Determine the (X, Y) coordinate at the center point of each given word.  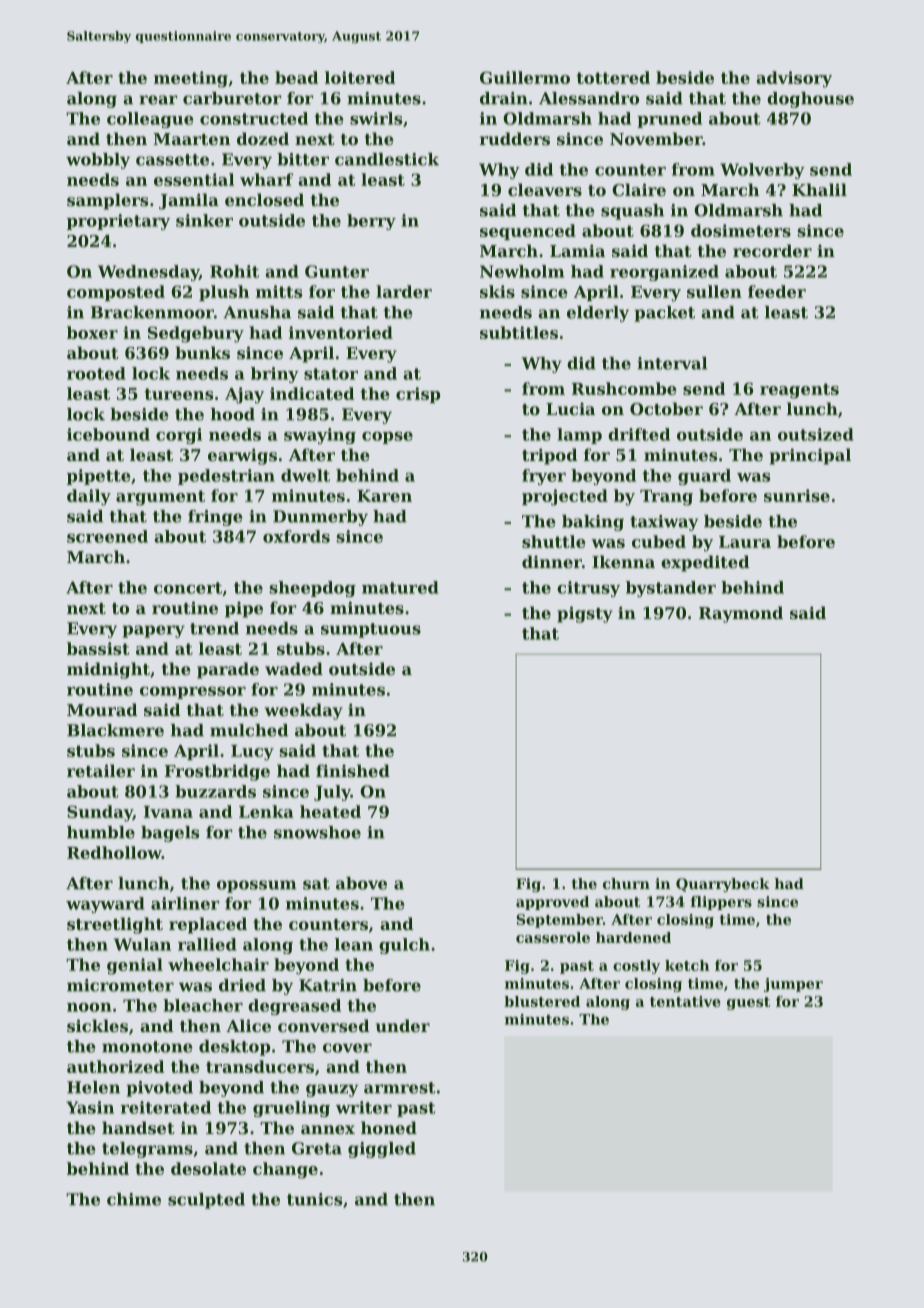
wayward (105, 905)
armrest (400, 1088)
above (361, 883)
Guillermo (525, 77)
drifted (639, 434)
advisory (794, 79)
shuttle (554, 541)
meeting (191, 79)
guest (748, 1003)
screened (107, 536)
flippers (721, 903)
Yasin (90, 1107)
